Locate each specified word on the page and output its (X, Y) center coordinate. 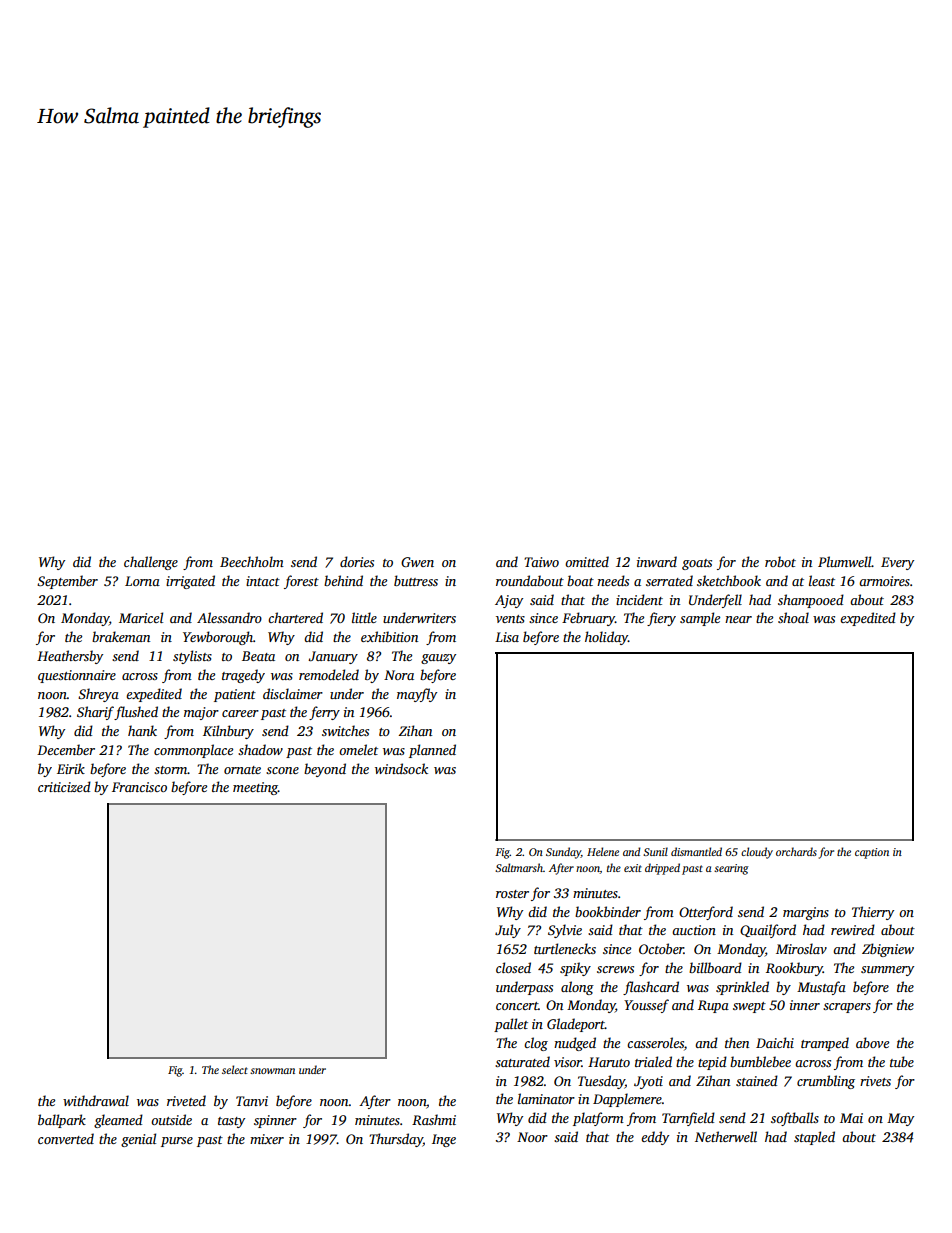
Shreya (98, 695)
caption (872, 853)
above (872, 1042)
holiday (606, 638)
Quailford (768, 931)
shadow (260, 749)
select (235, 1069)
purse (177, 1142)
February (588, 619)
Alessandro (229, 617)
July (508, 931)
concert (517, 1006)
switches (345, 730)
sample (700, 619)
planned (432, 751)
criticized (64, 786)
